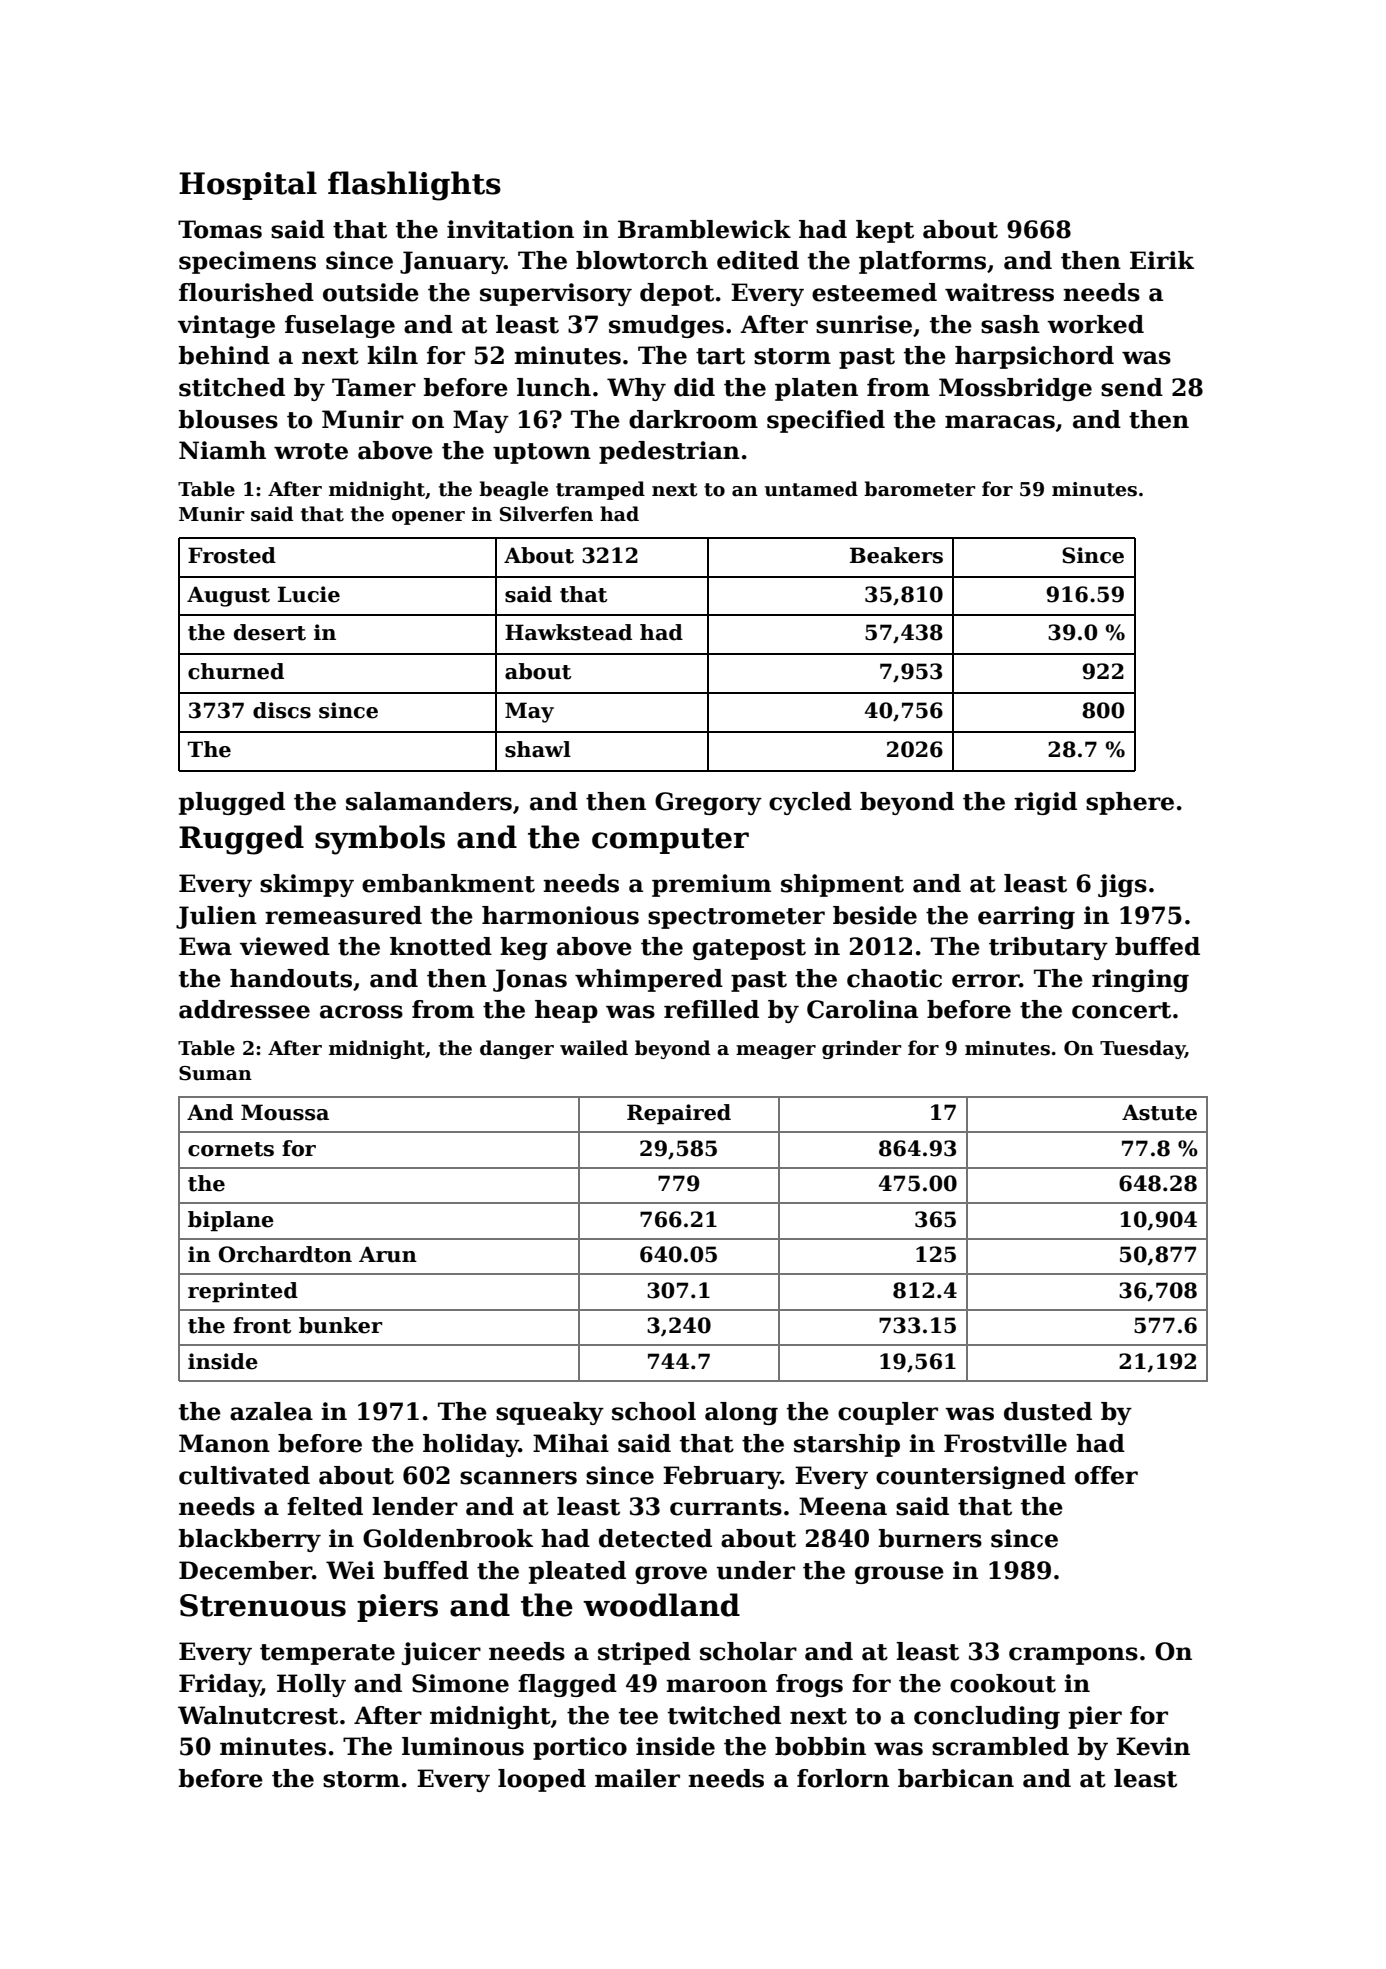 The image size is (1386, 1969). I want to click on platen, so click(816, 389).
